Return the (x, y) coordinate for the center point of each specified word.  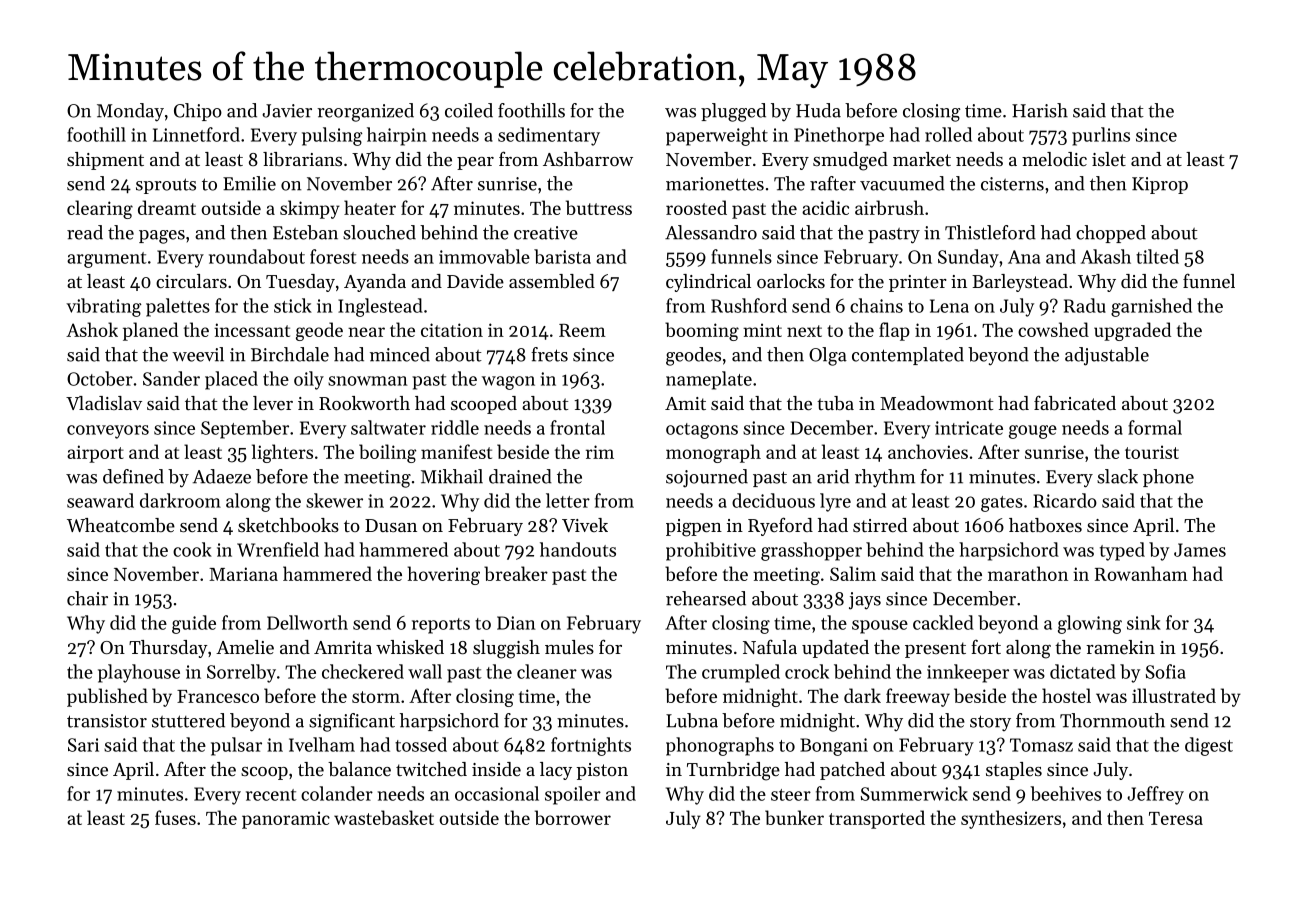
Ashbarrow (588, 159)
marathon (1028, 573)
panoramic (286, 820)
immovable (484, 256)
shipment (105, 161)
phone (1168, 478)
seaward (100, 500)
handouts (578, 549)
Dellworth (307, 622)
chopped (1111, 234)
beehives (1065, 793)
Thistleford (990, 232)
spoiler (573, 795)
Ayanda (375, 283)
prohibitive (711, 551)
